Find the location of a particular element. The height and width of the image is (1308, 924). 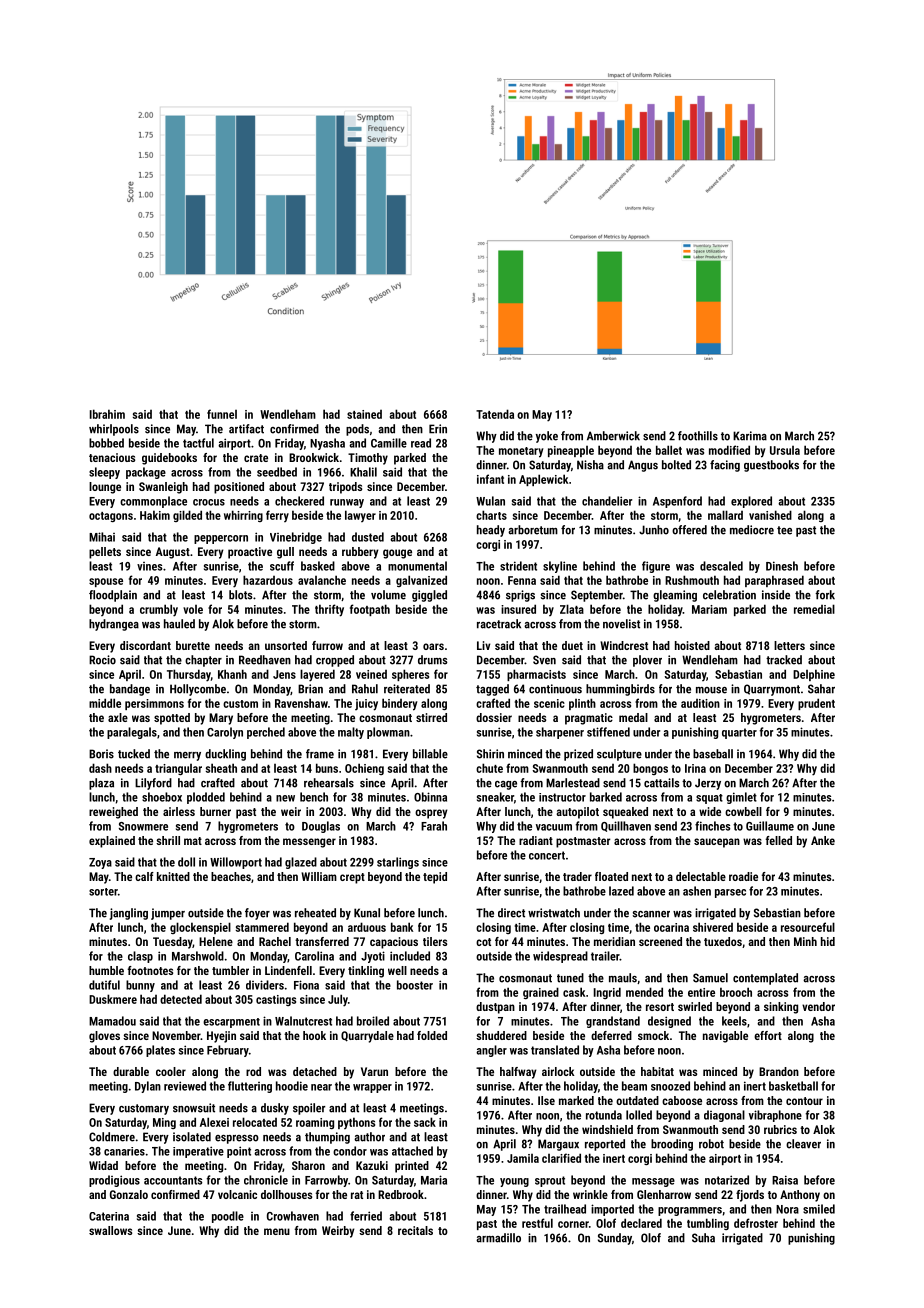

Khalil is located at coordinates (363, 472).
